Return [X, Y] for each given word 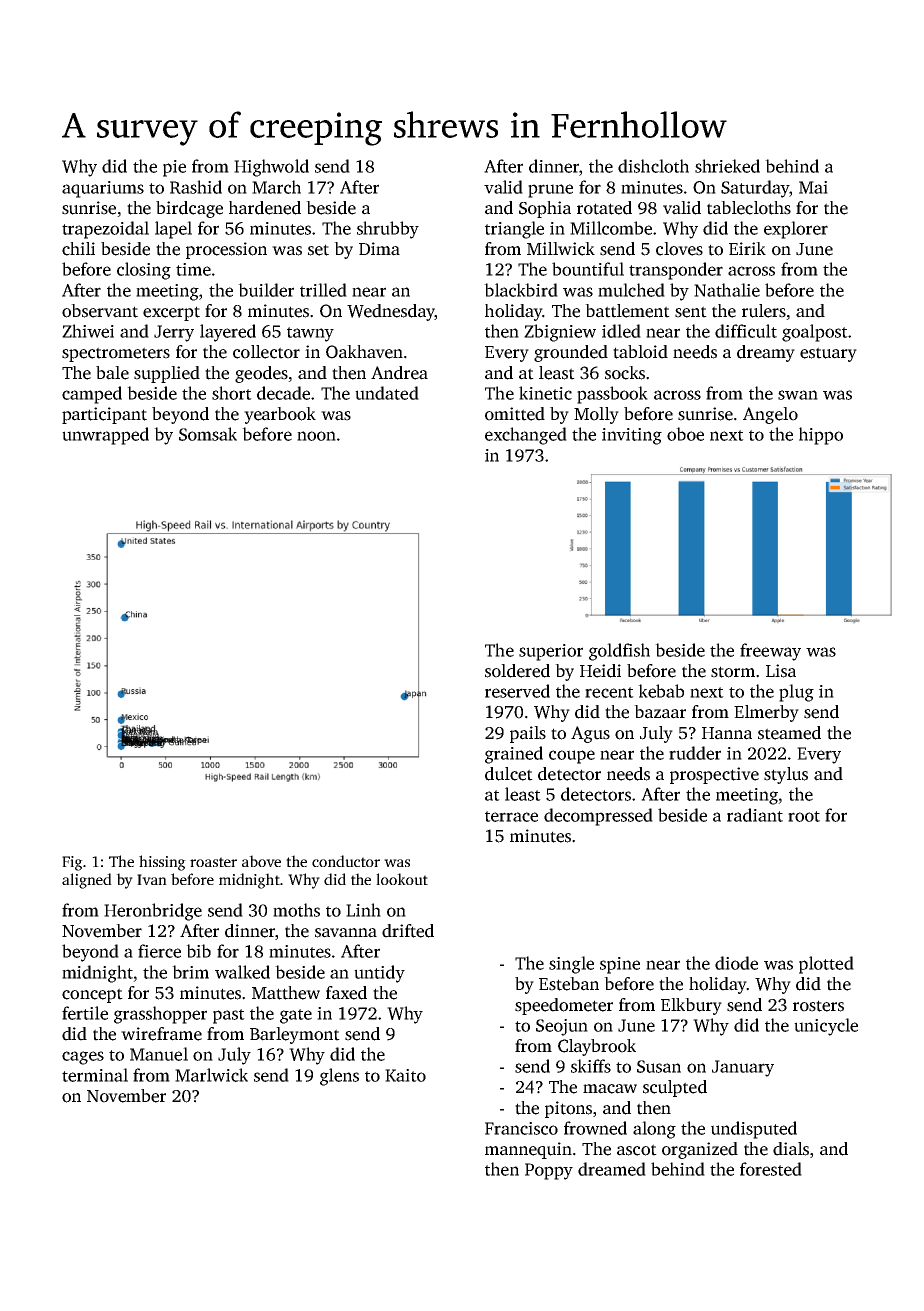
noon [316, 436]
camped [92, 395]
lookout [402, 879]
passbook [612, 395]
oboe [685, 434]
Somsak [208, 434]
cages [83, 1058]
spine [620, 965]
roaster [213, 862]
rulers [764, 311]
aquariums [103, 189]
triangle [514, 230]
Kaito [405, 1075]
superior [551, 652]
